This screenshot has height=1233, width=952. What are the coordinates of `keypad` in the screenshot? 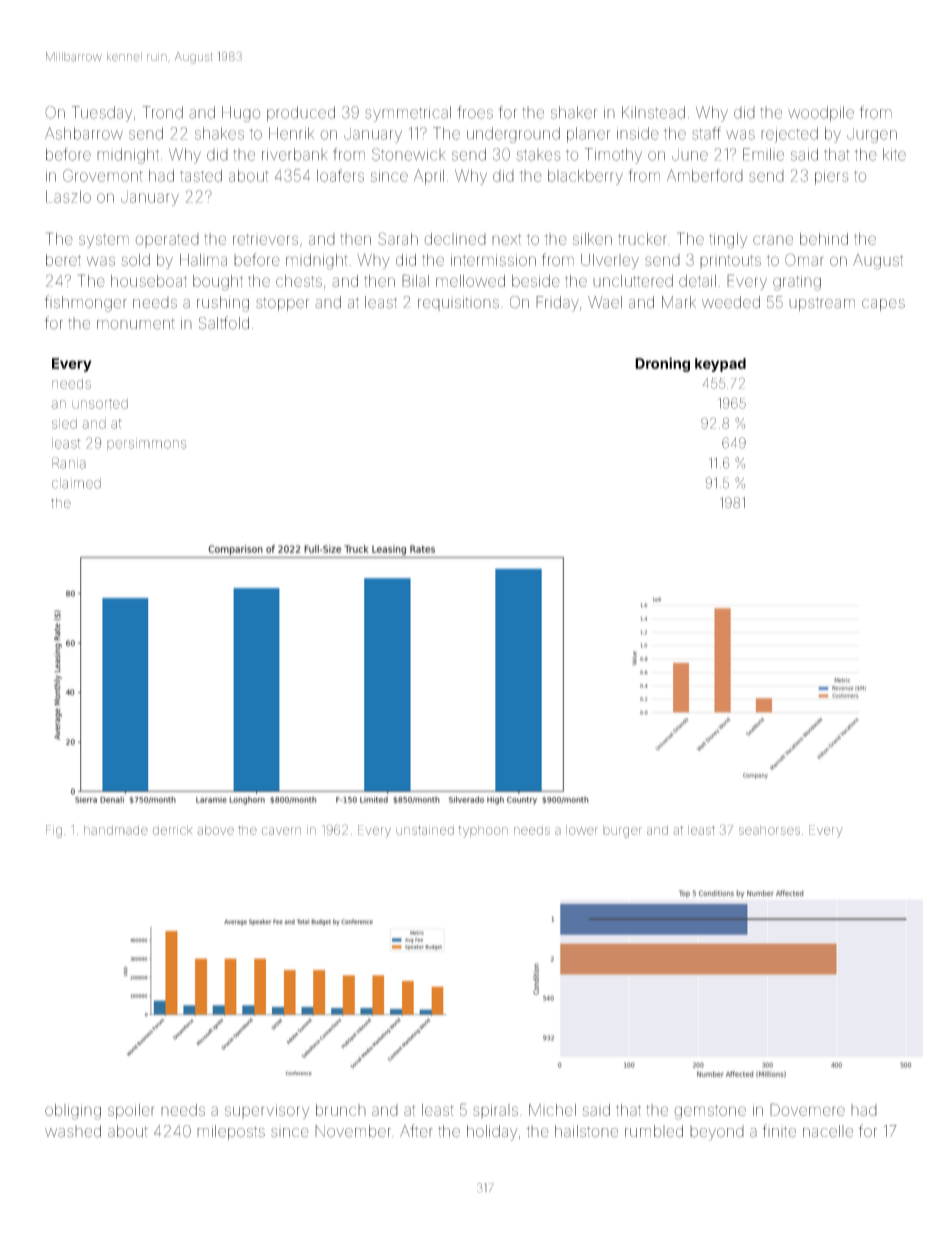 It's located at (720, 365).
